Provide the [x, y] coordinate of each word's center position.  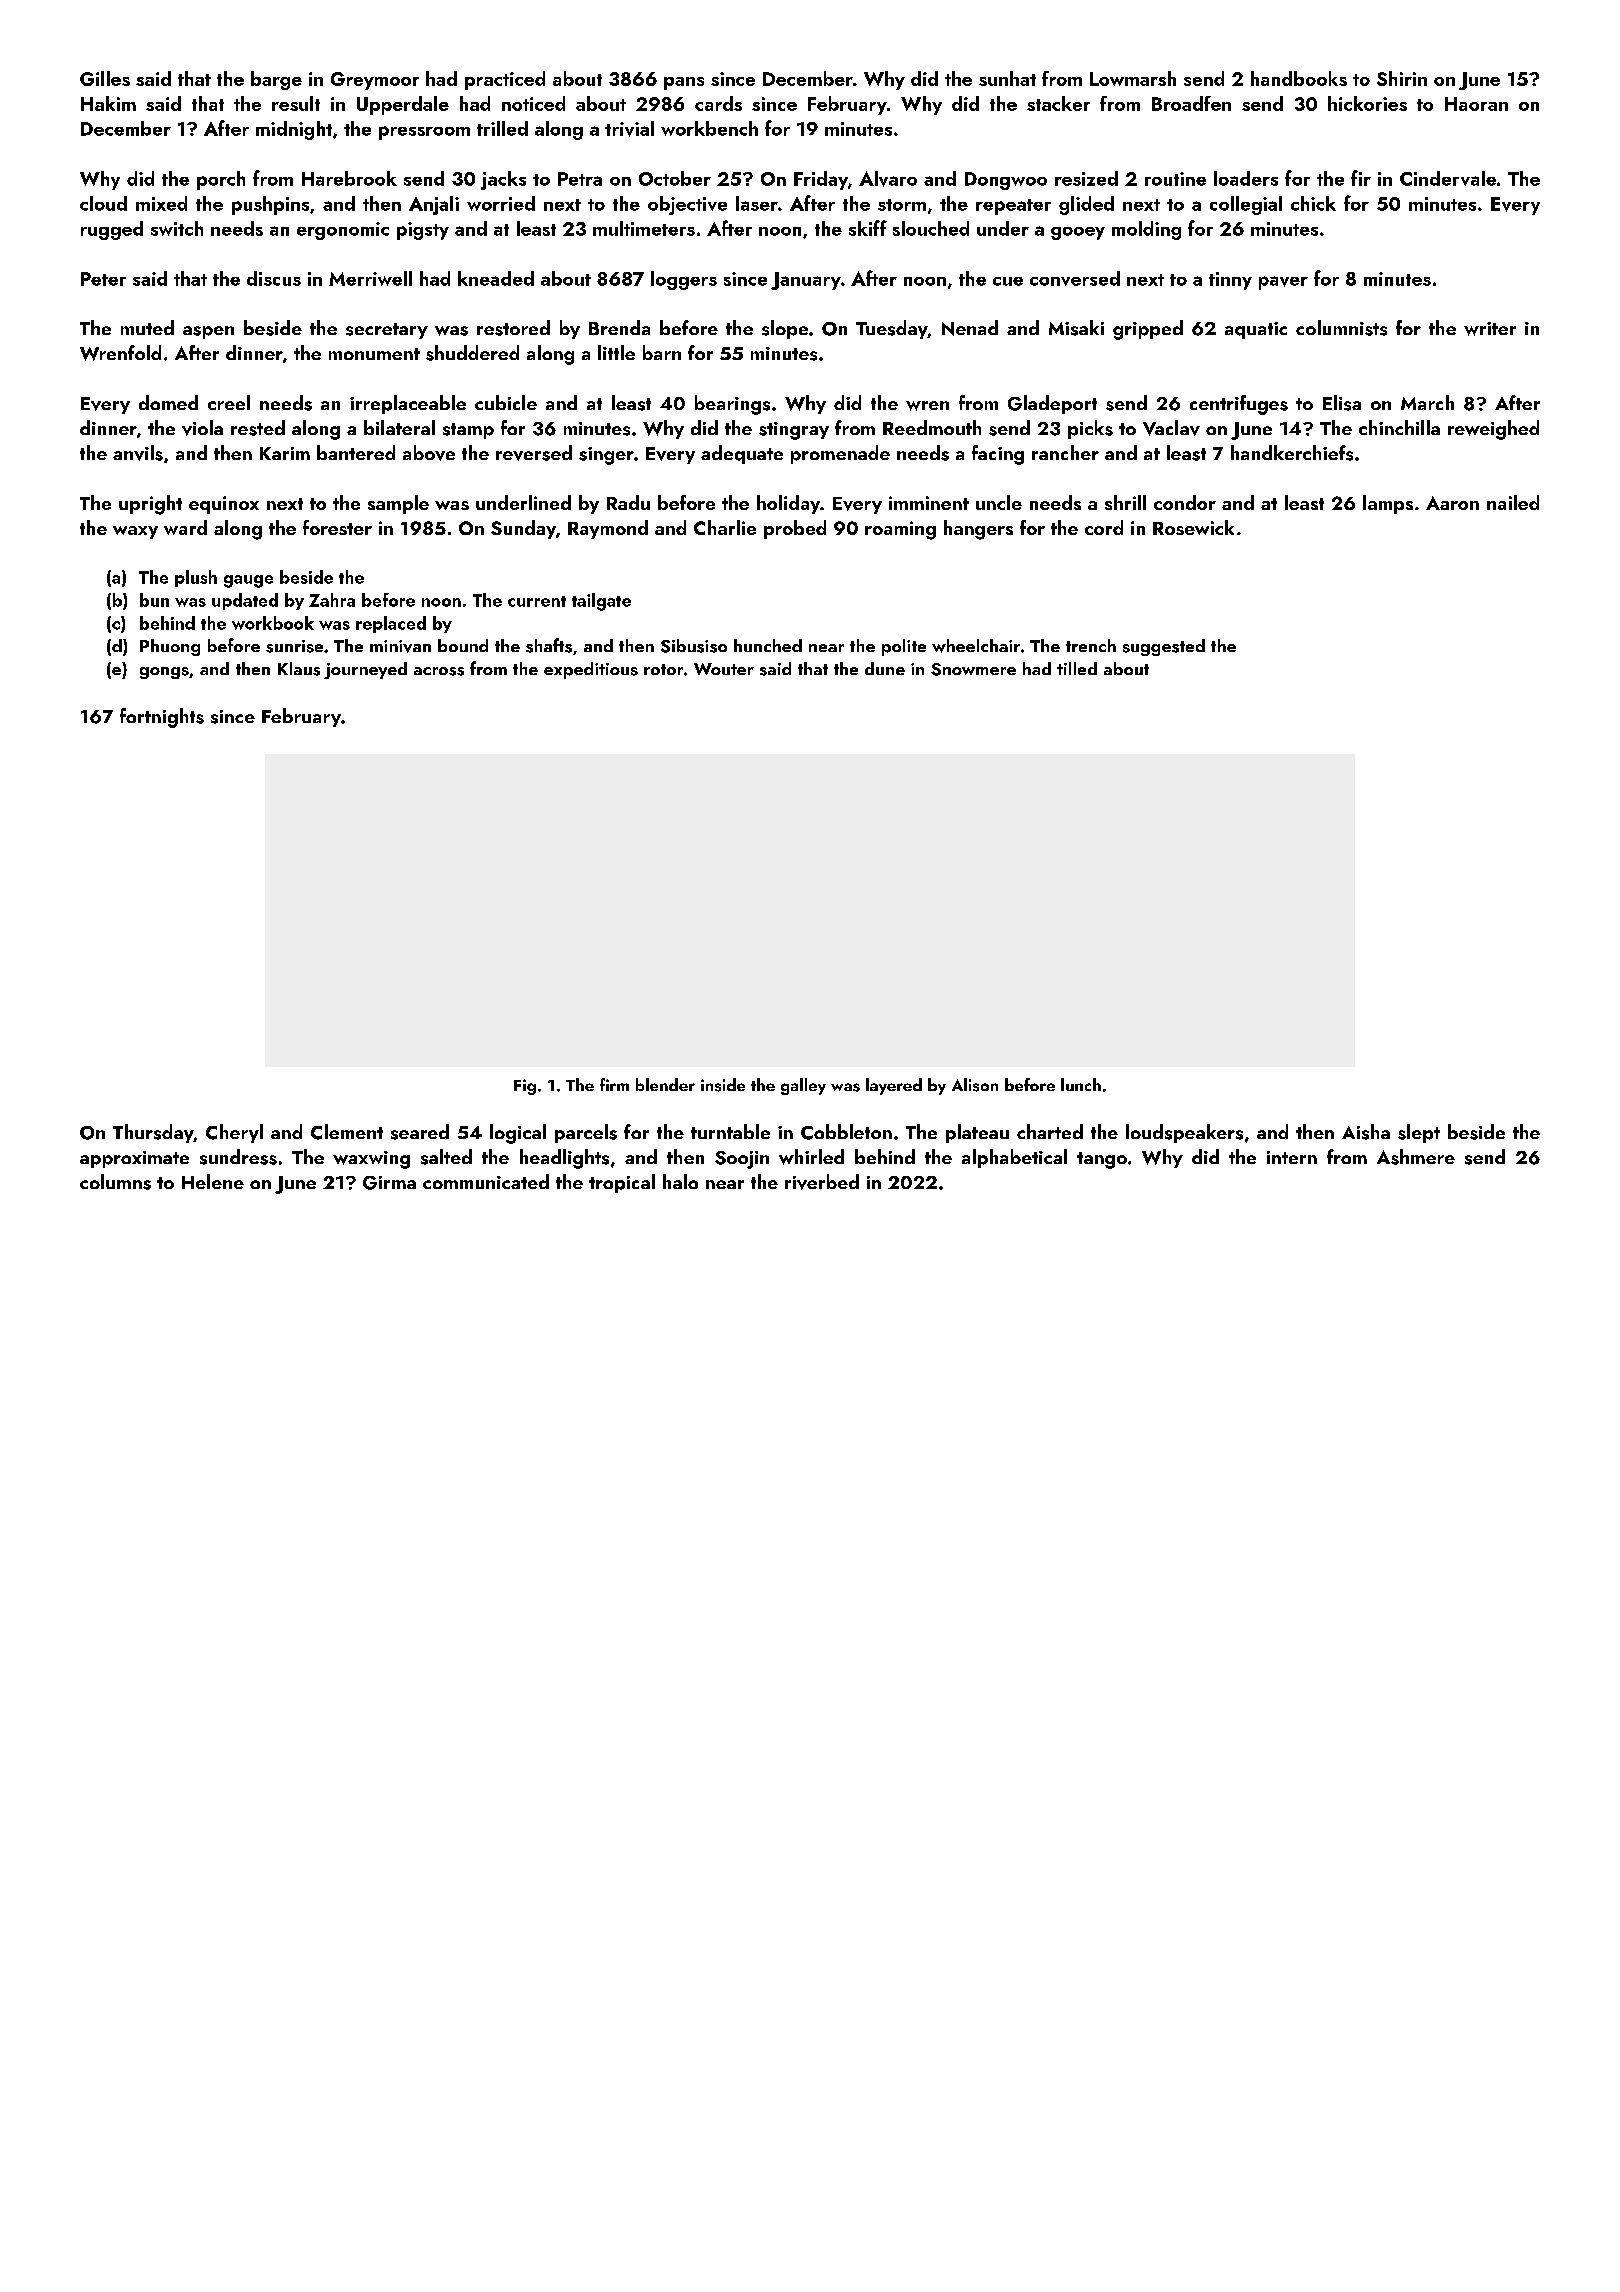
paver [1283, 283]
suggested [1164, 647]
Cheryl [234, 1133]
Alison [975, 1085]
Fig [525, 1087]
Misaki [1076, 328]
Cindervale [1448, 178]
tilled [1077, 668]
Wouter [724, 669]
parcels [586, 1133]
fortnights [162, 718]
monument [374, 354]
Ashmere [1416, 1157]
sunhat [1007, 78]
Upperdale [403, 105]
